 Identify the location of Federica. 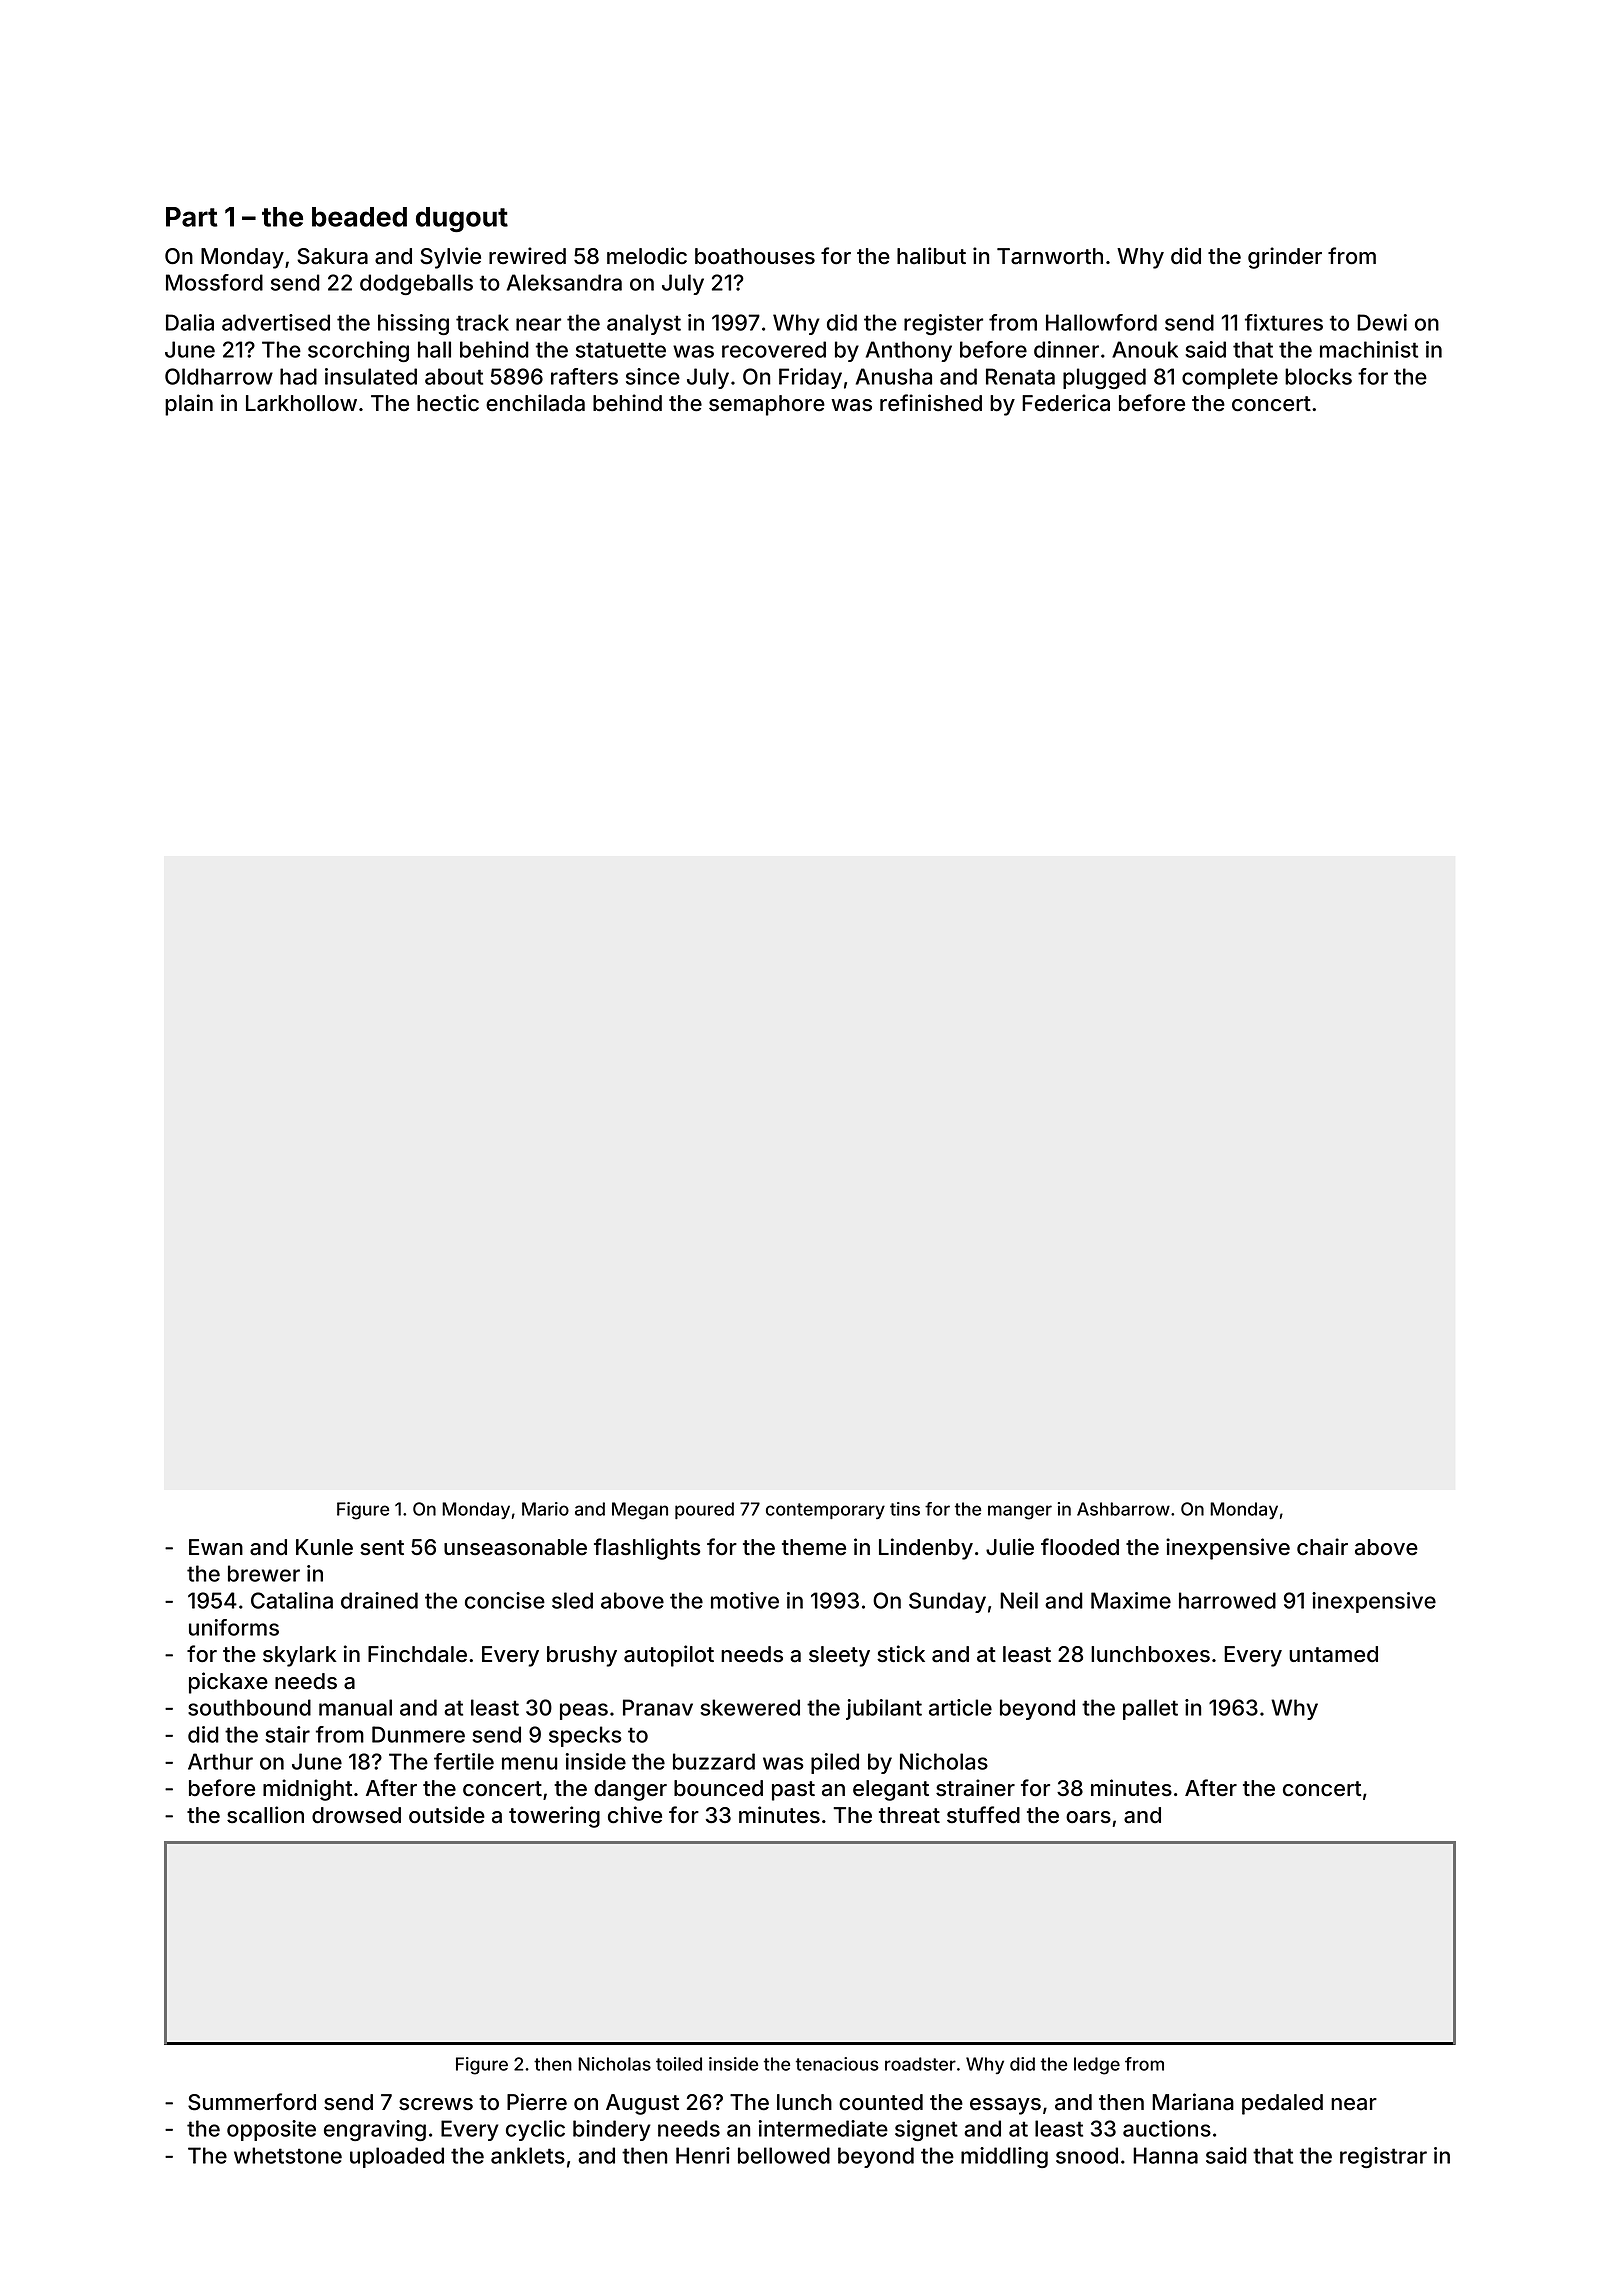
(1066, 403).
